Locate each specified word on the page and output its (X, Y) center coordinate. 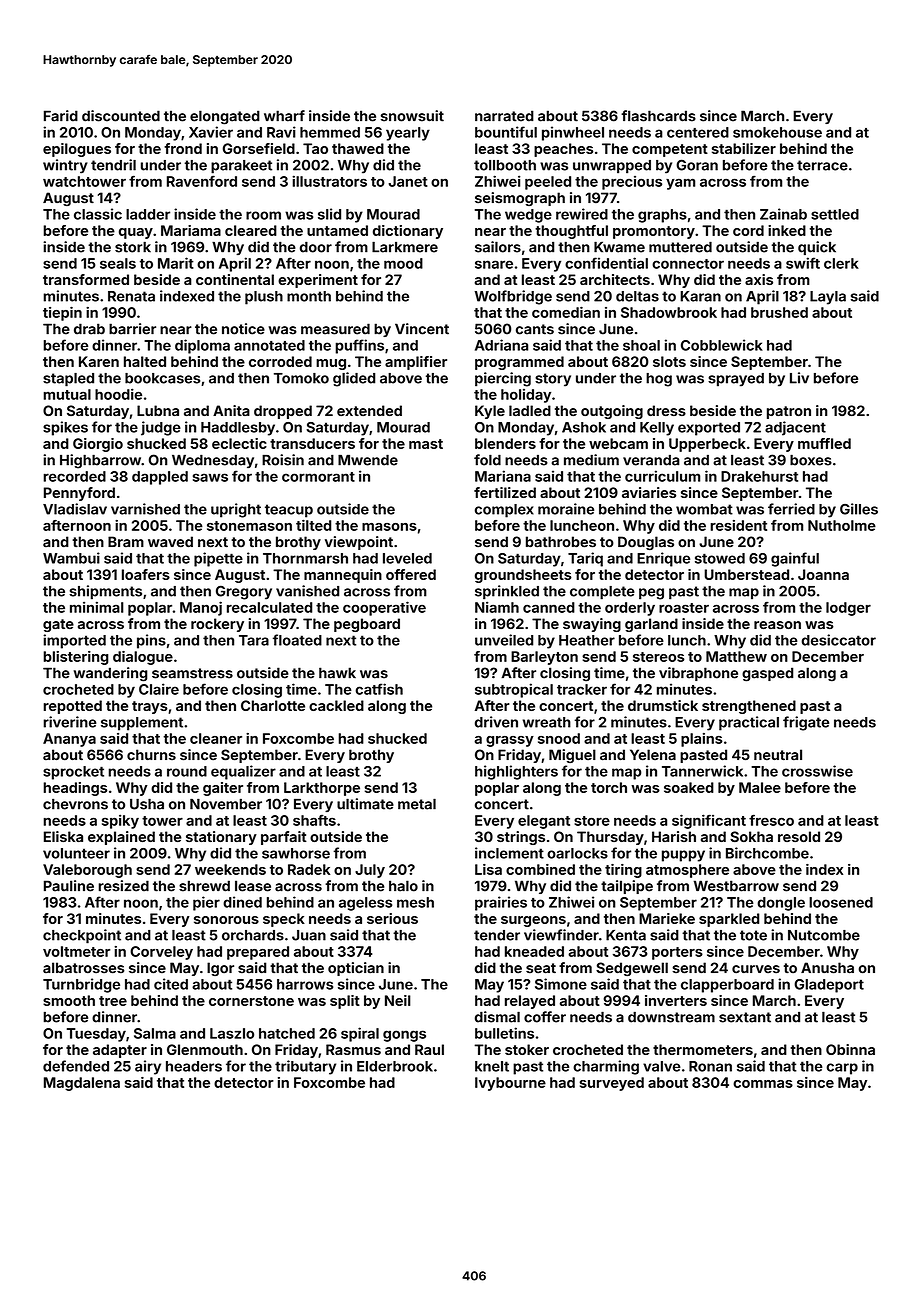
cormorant (318, 477)
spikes (65, 428)
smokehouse (777, 132)
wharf (284, 116)
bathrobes (561, 542)
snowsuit (412, 116)
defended (76, 1066)
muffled (824, 443)
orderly (630, 609)
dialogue (143, 658)
